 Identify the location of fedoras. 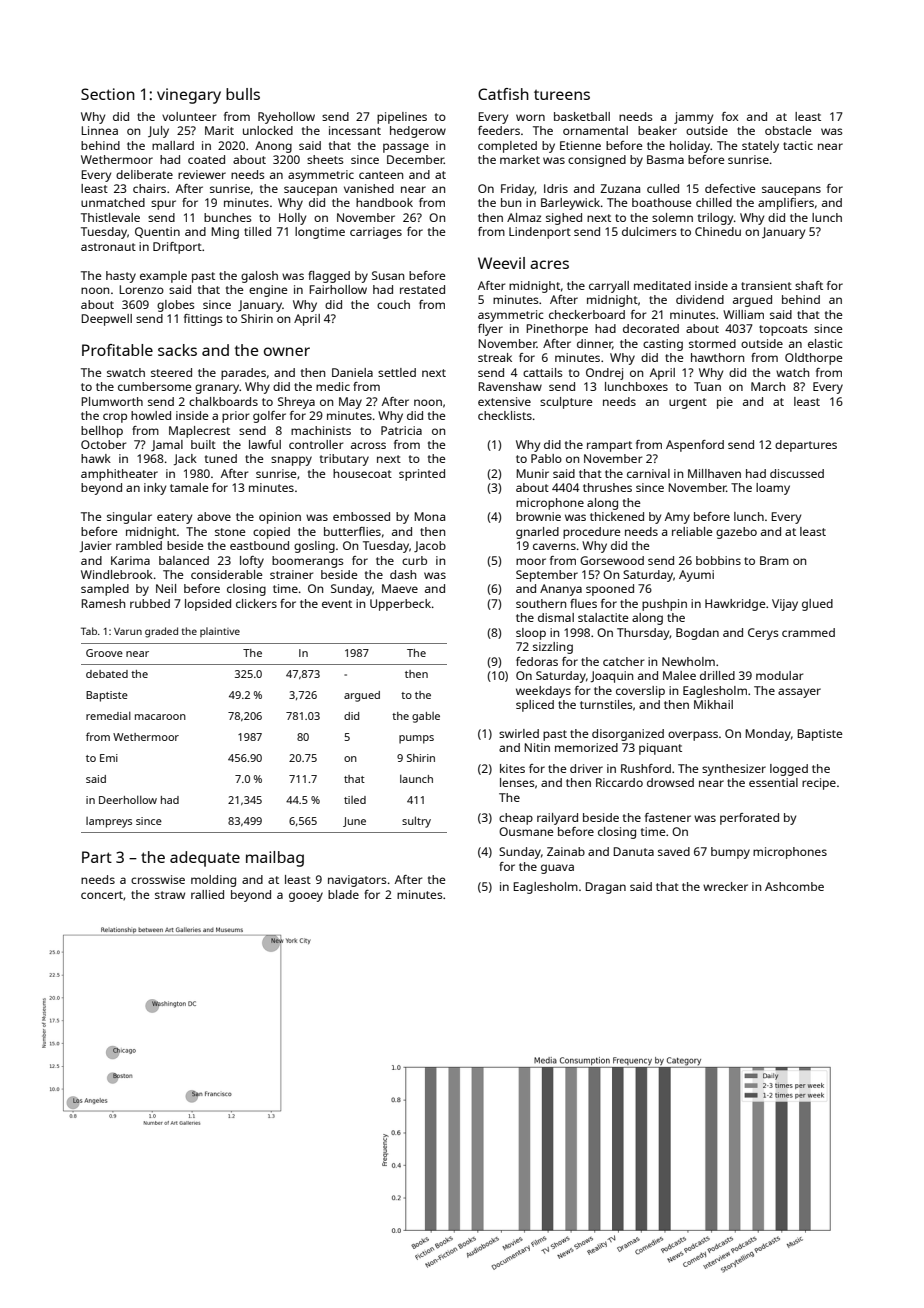
(537, 661).
